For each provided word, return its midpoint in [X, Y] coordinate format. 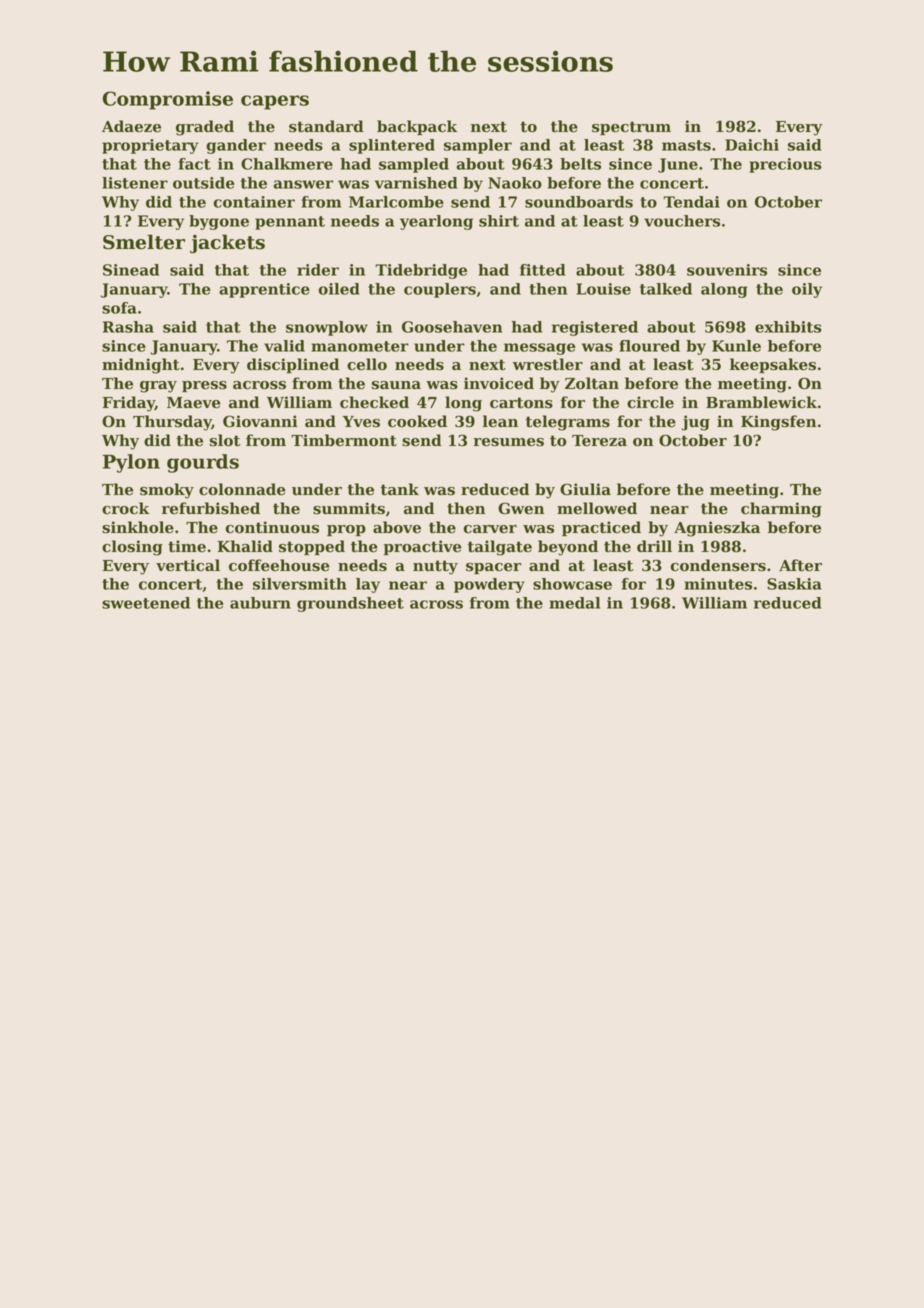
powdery [489, 585]
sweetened [146, 603]
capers [275, 102]
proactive [423, 547]
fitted [543, 270]
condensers [718, 565]
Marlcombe [396, 202]
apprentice [264, 290]
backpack [417, 127]
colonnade [242, 489]
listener [135, 183]
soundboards [579, 202]
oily [807, 290]
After [800, 565]
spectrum [631, 128]
